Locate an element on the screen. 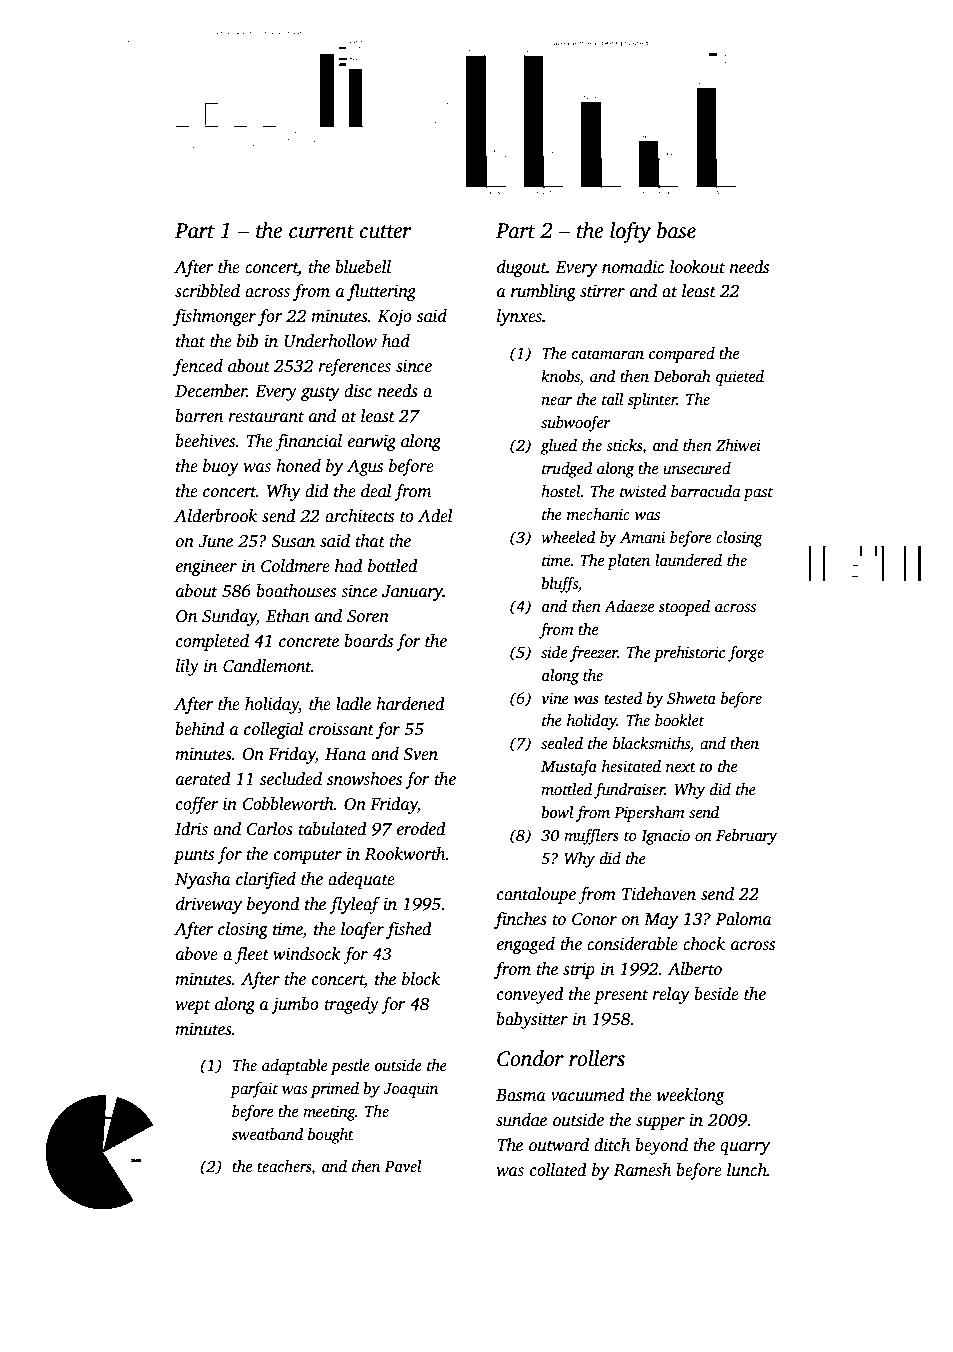  cantaloupe is located at coordinates (536, 895).
